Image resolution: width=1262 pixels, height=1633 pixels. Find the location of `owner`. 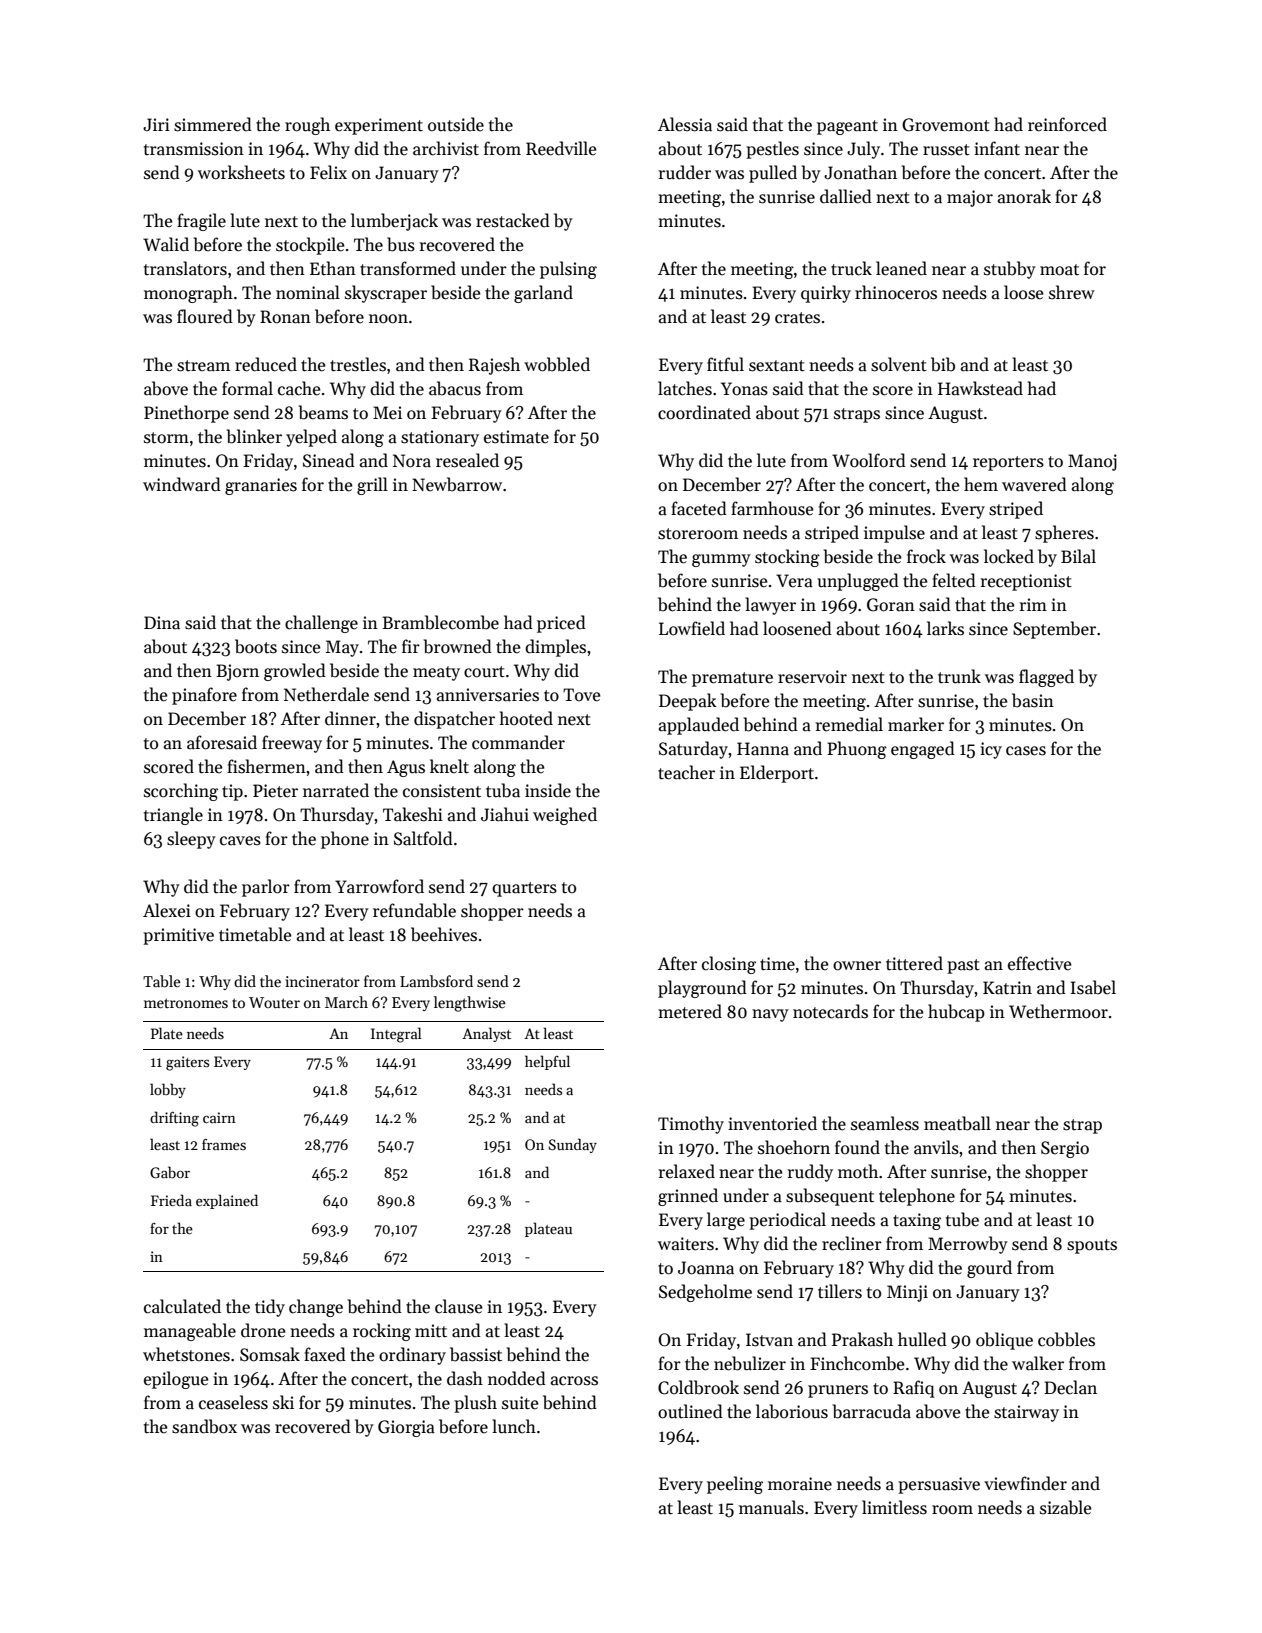

owner is located at coordinates (857, 966).
